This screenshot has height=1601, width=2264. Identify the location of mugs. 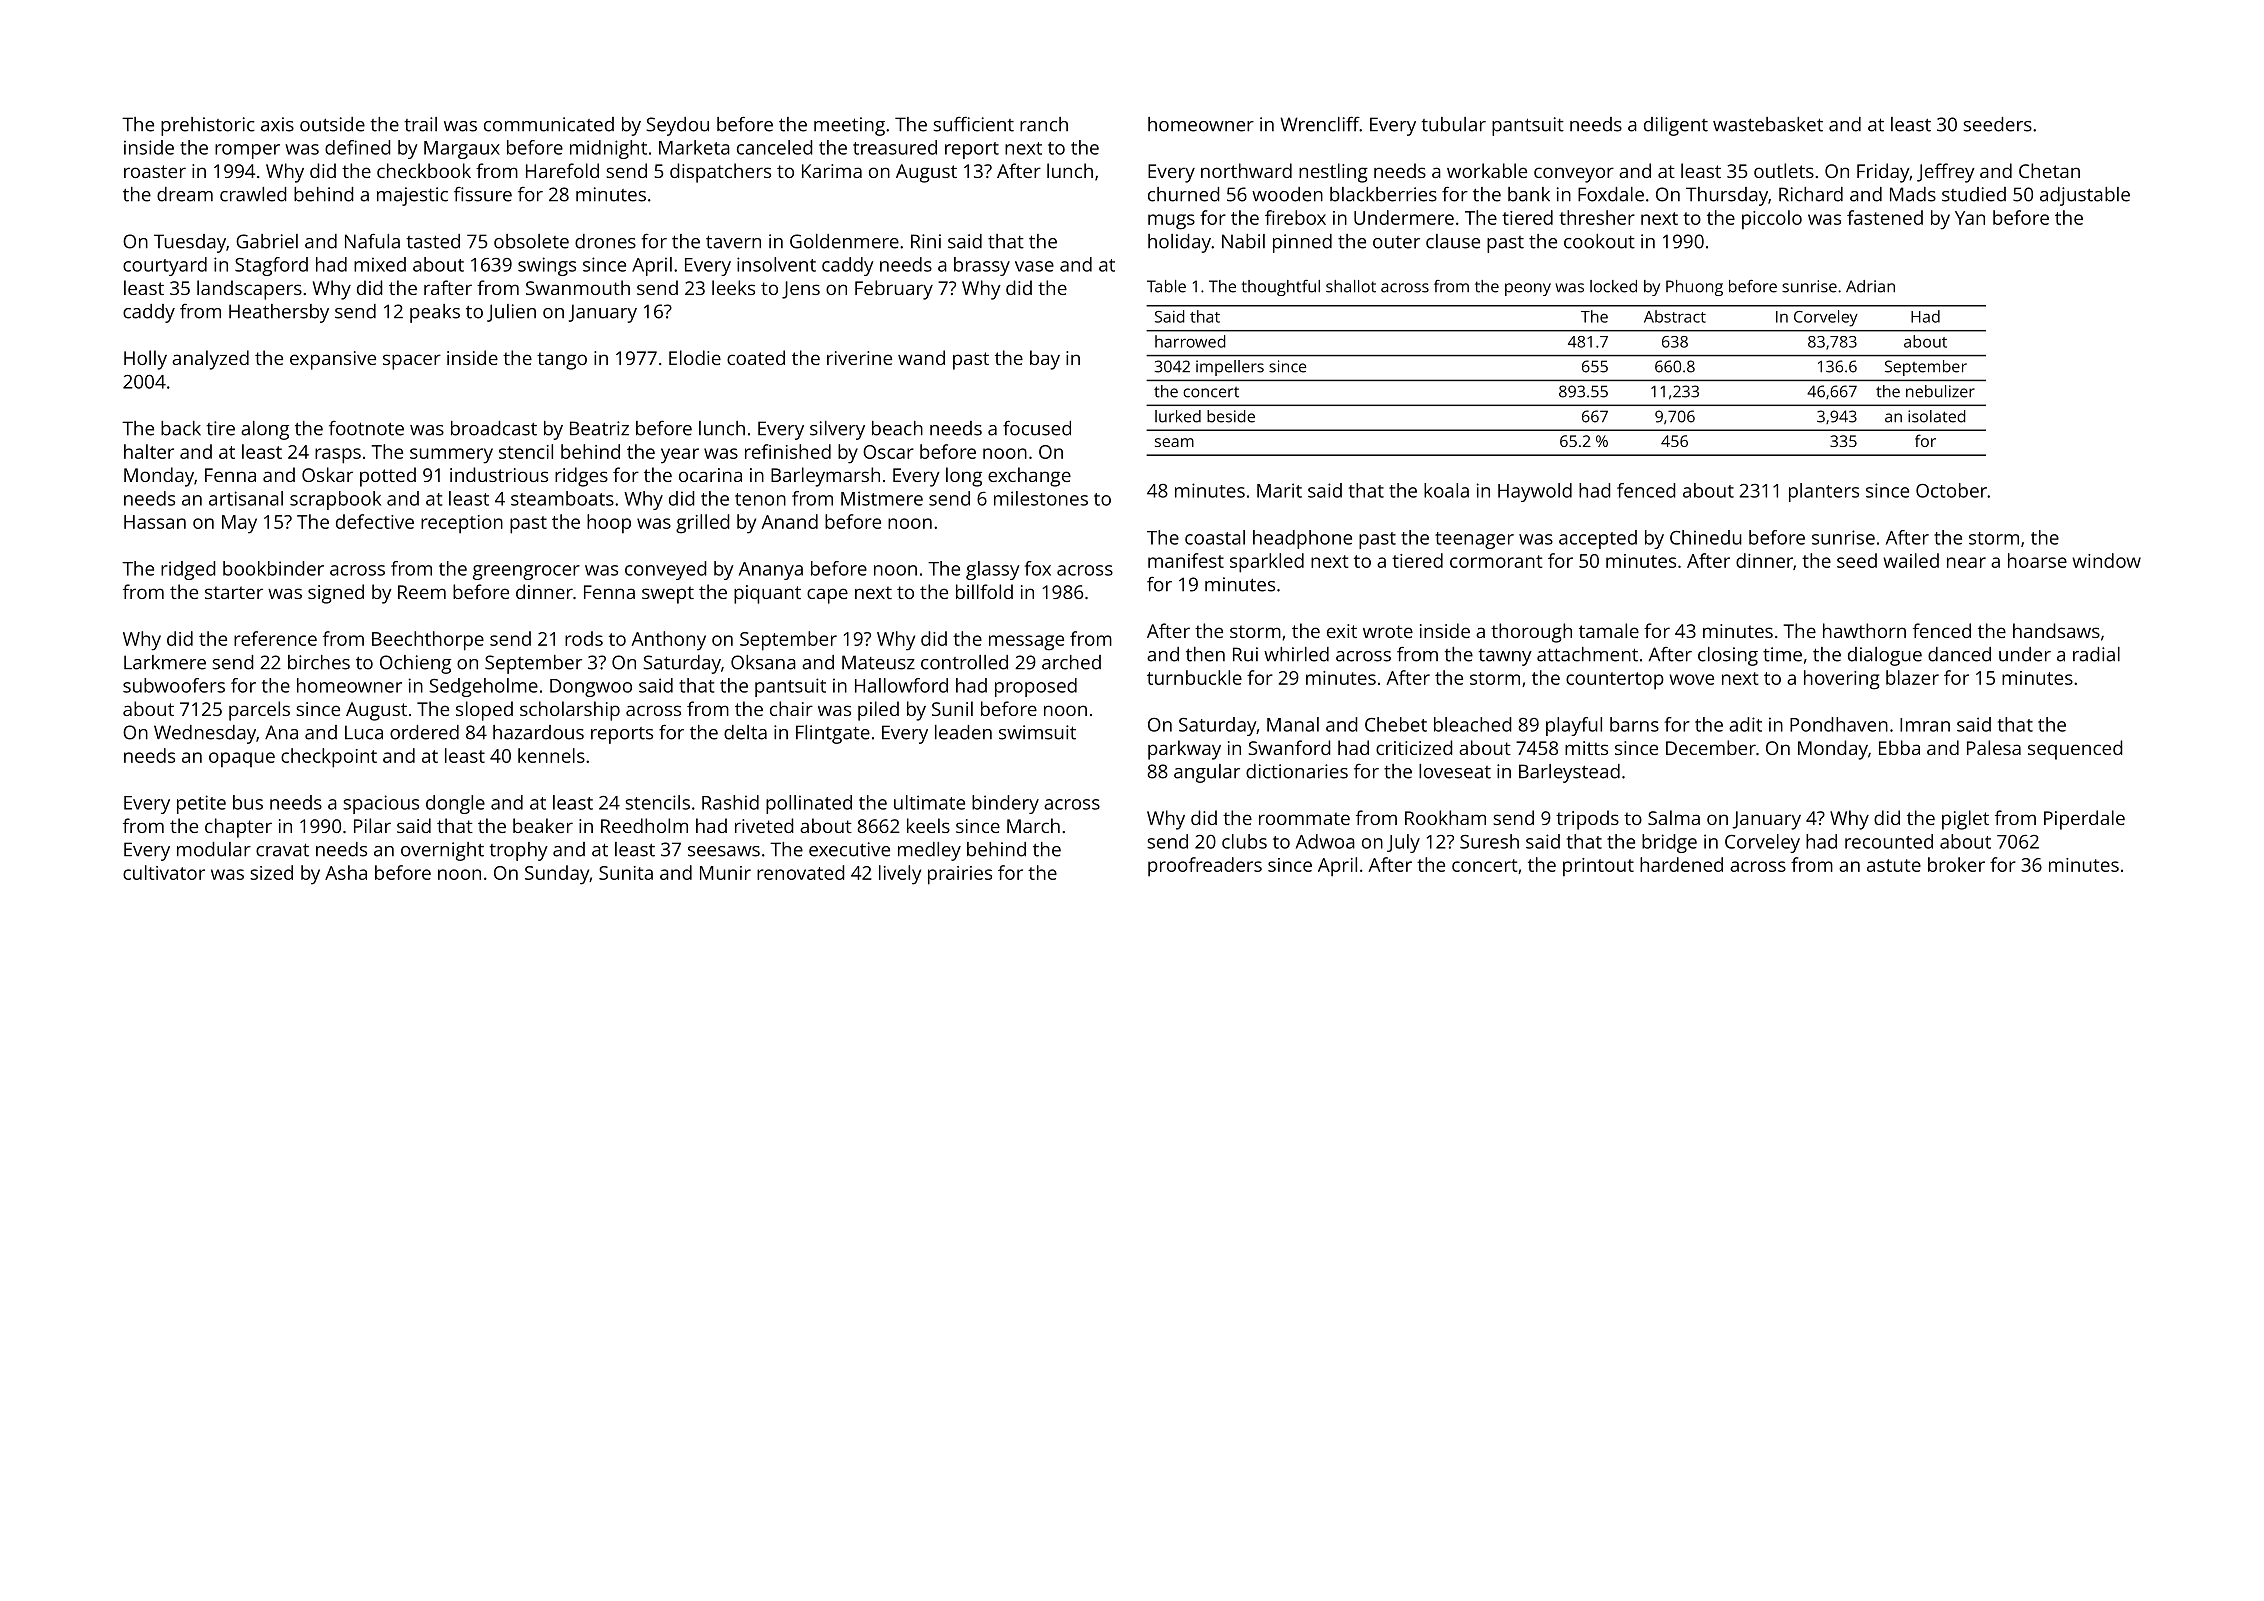
(1171, 222).
